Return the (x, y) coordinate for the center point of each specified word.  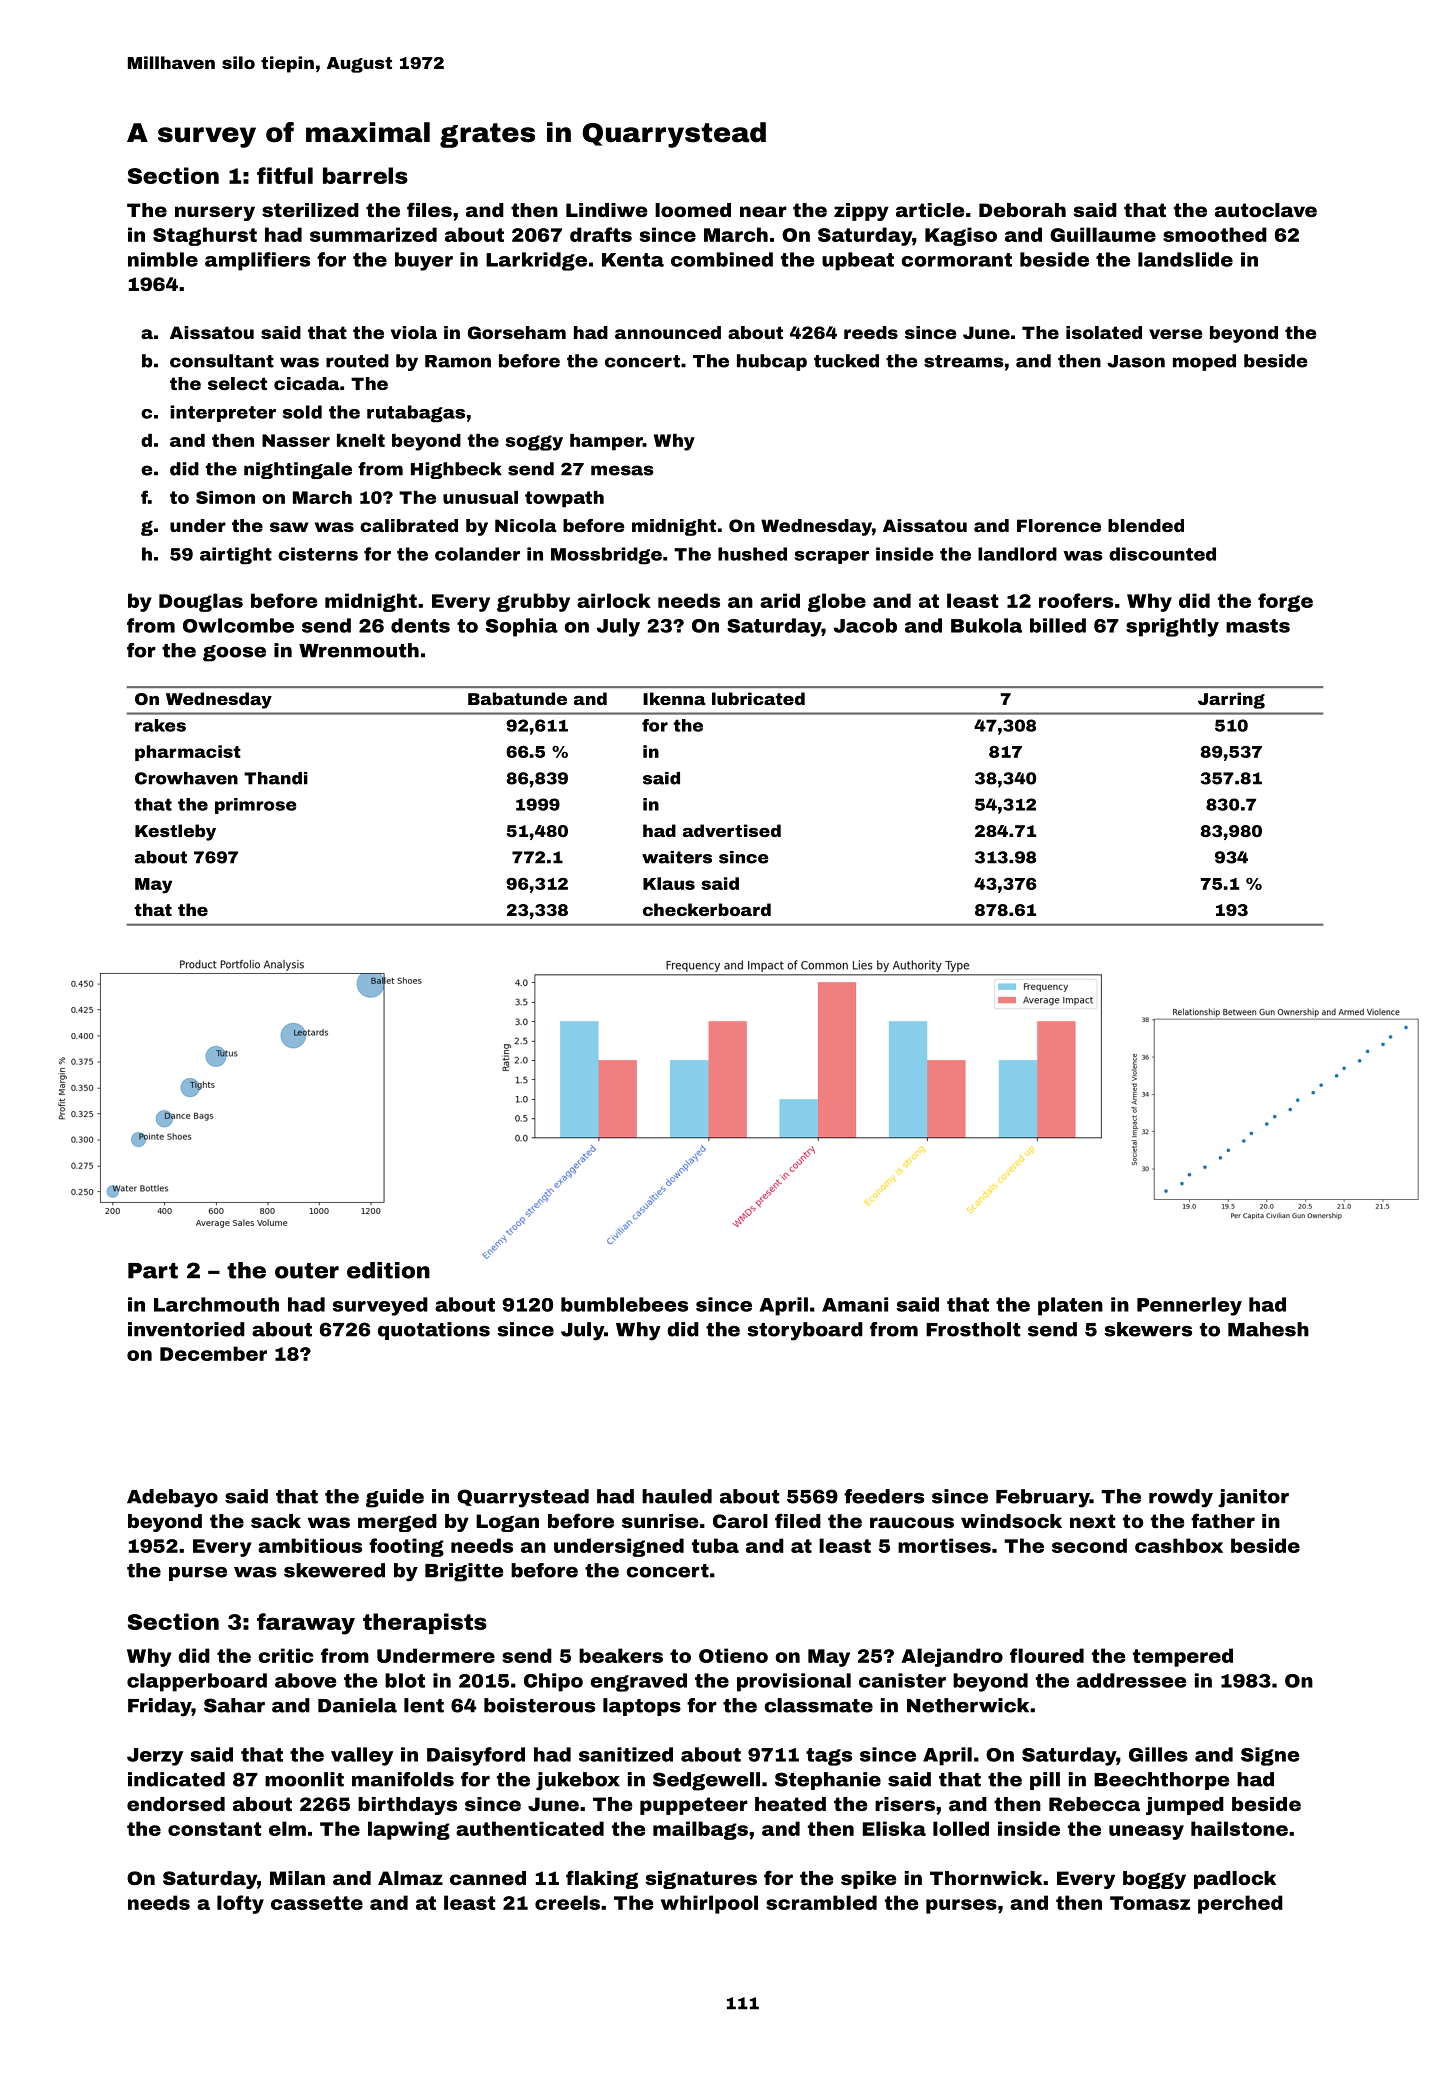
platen (1070, 1306)
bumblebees (624, 1304)
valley (362, 1756)
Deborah (1022, 210)
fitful (285, 175)
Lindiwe (606, 210)
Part (153, 1271)
